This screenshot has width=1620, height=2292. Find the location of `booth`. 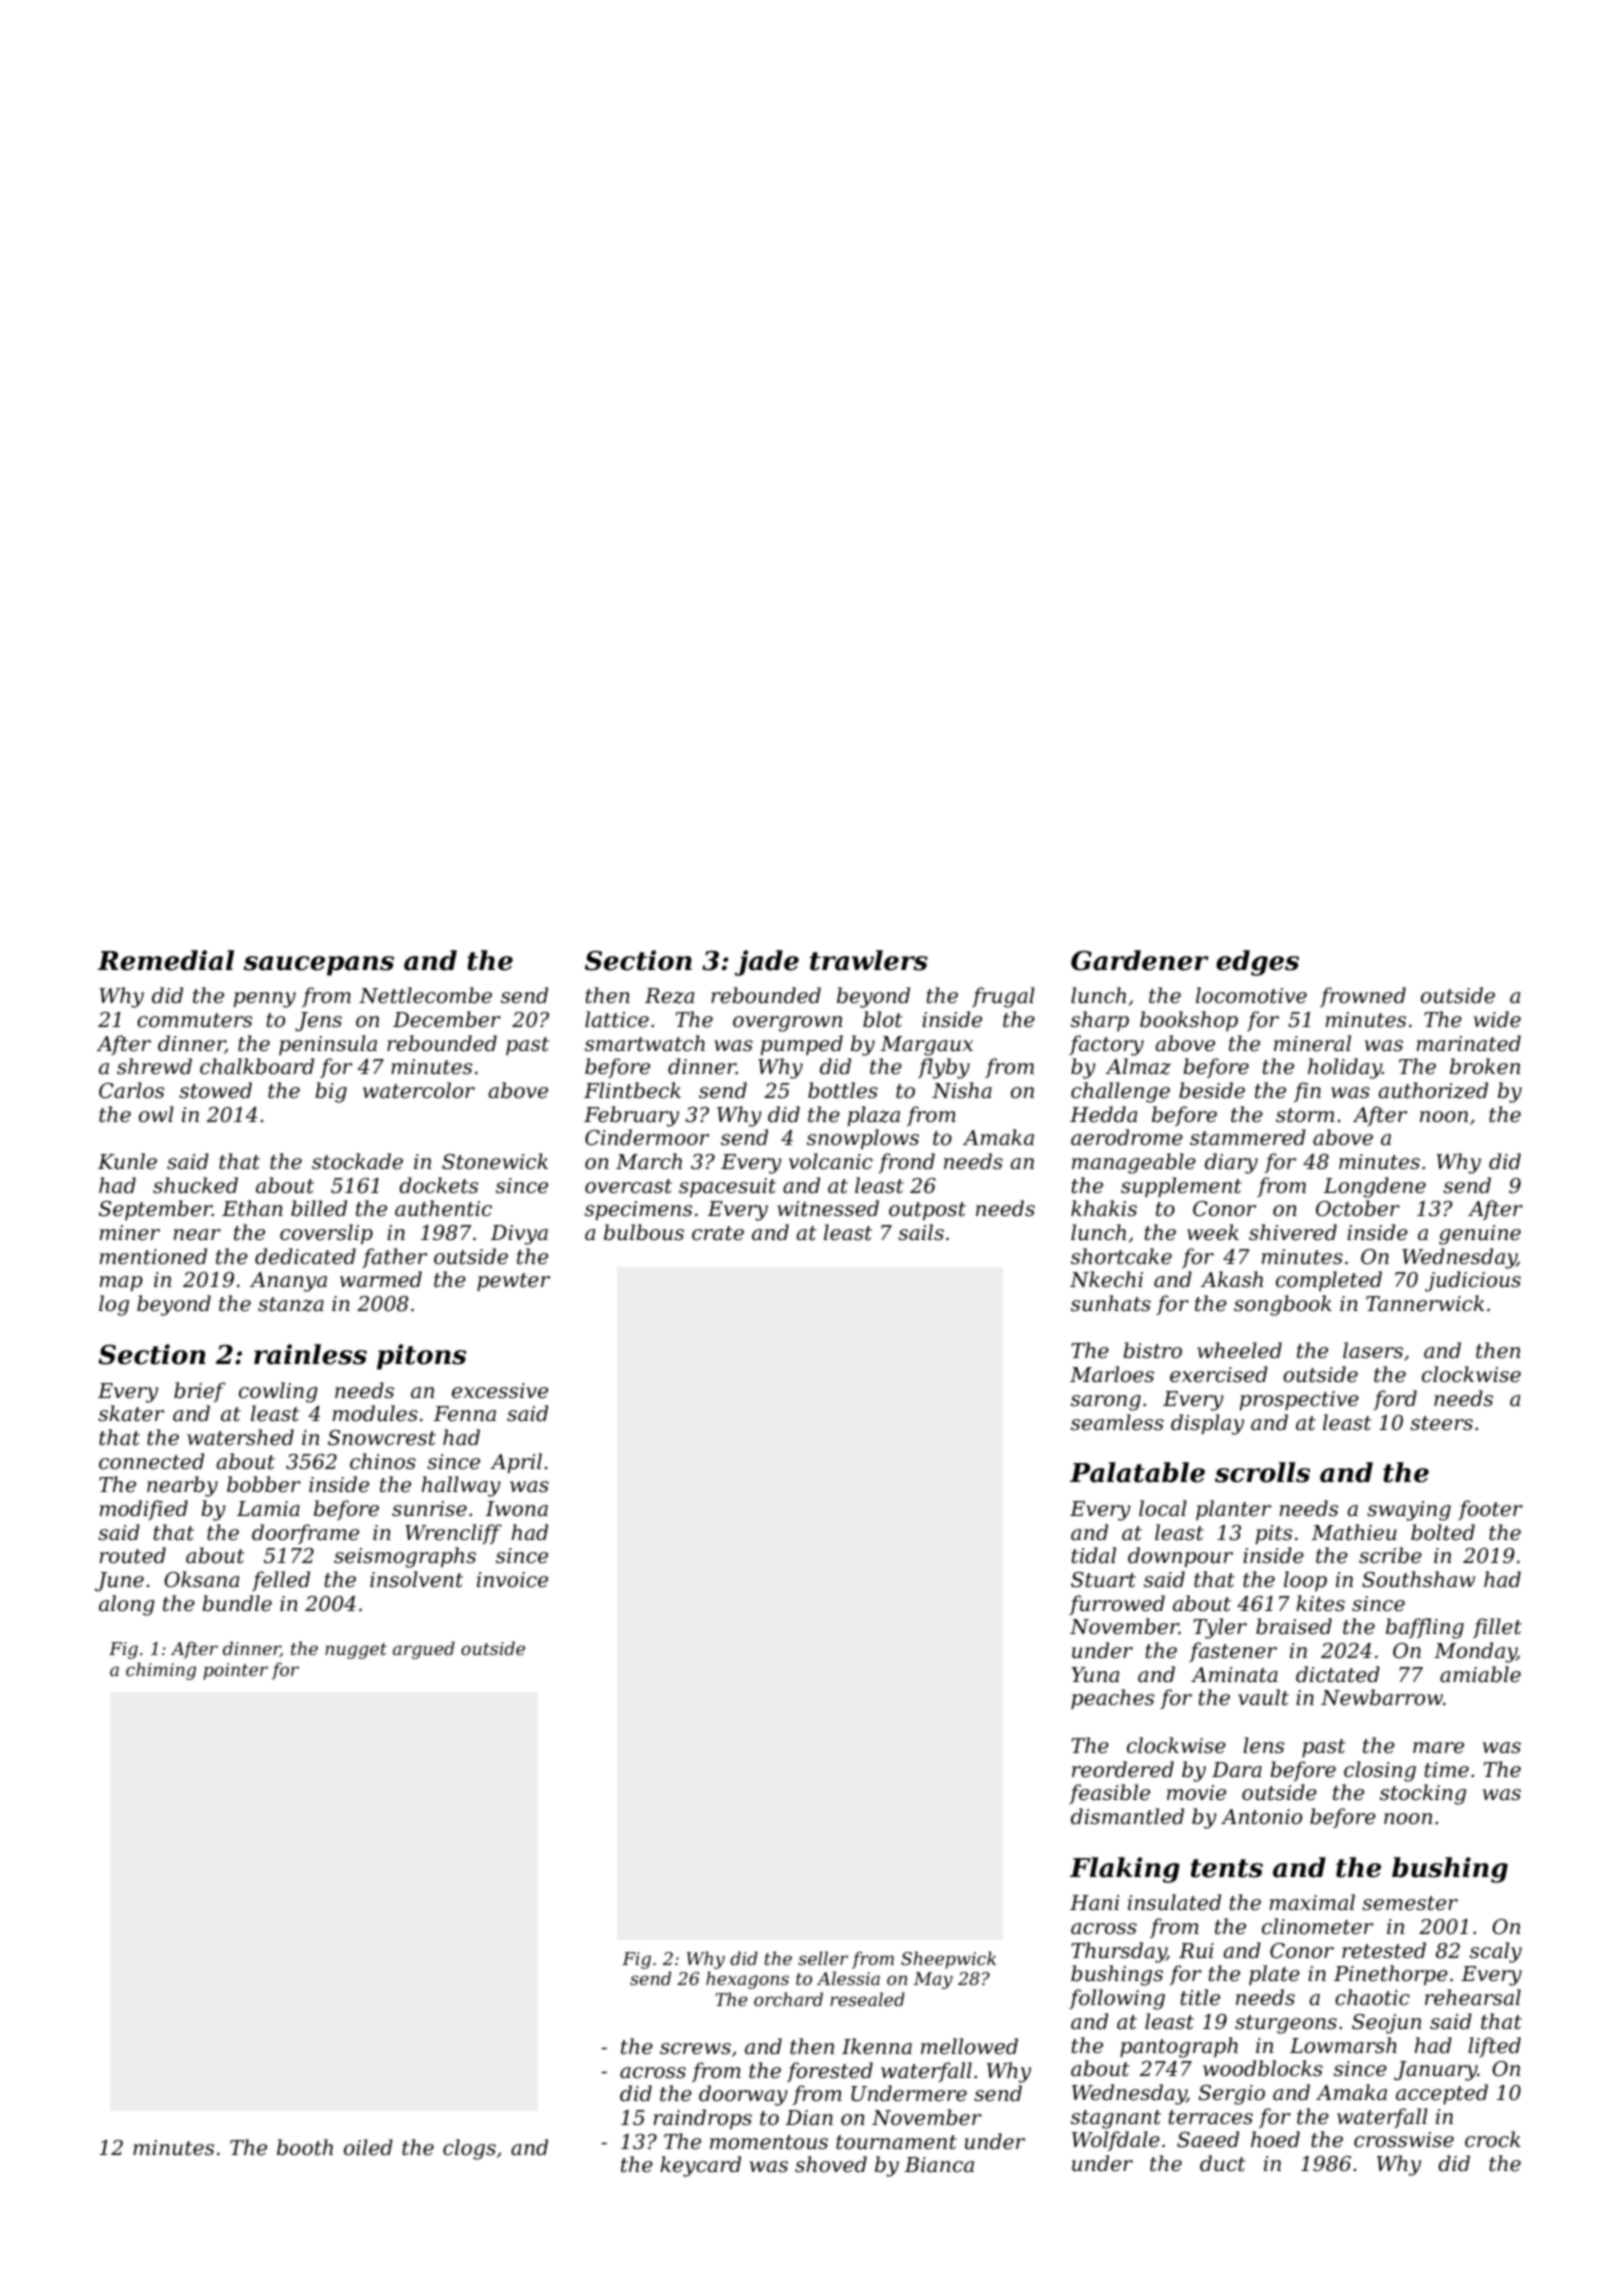

booth is located at coordinates (305, 2147).
